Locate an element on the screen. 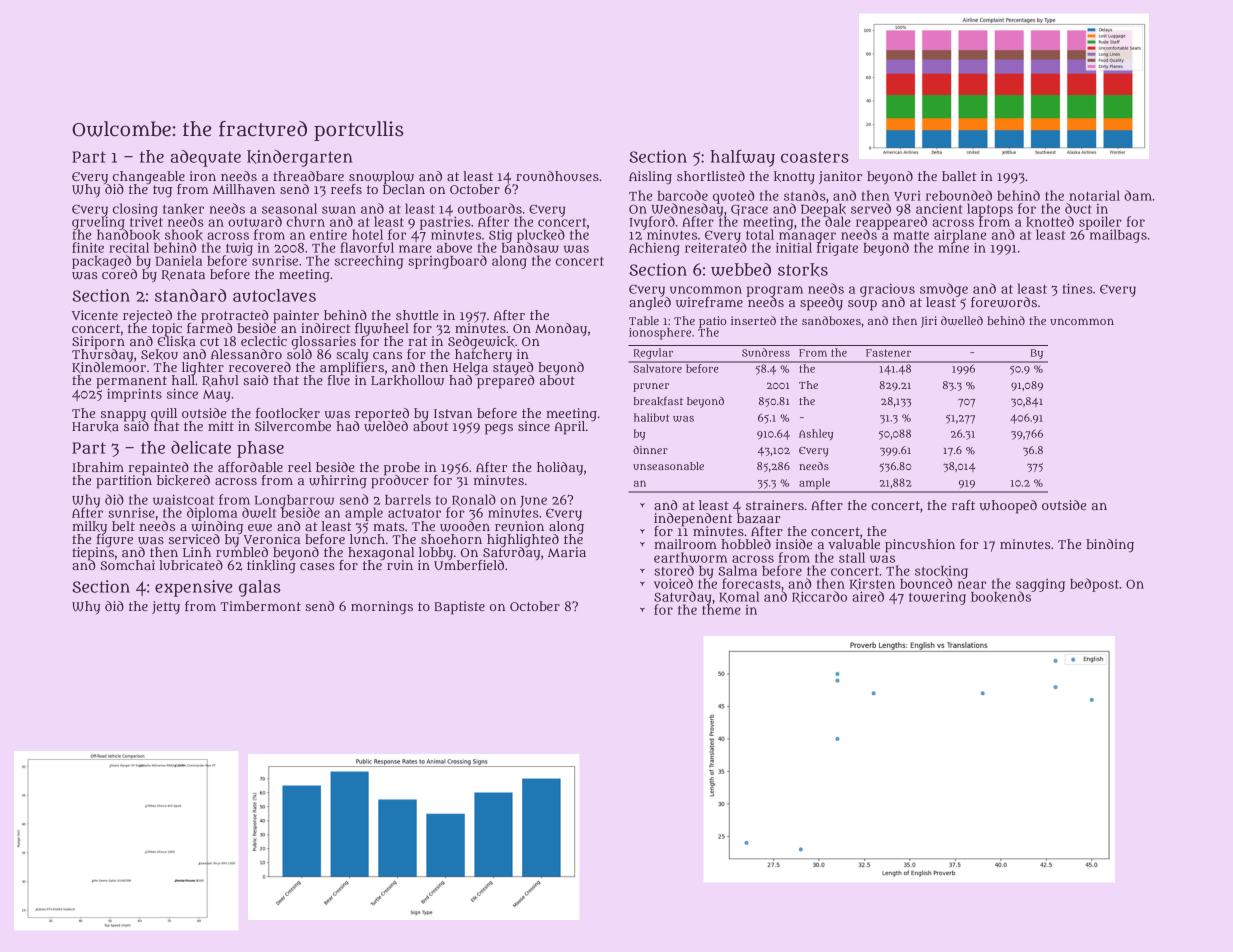 Image resolution: width=1233 pixels, height=952 pixels. shortlisted is located at coordinates (711, 176).
